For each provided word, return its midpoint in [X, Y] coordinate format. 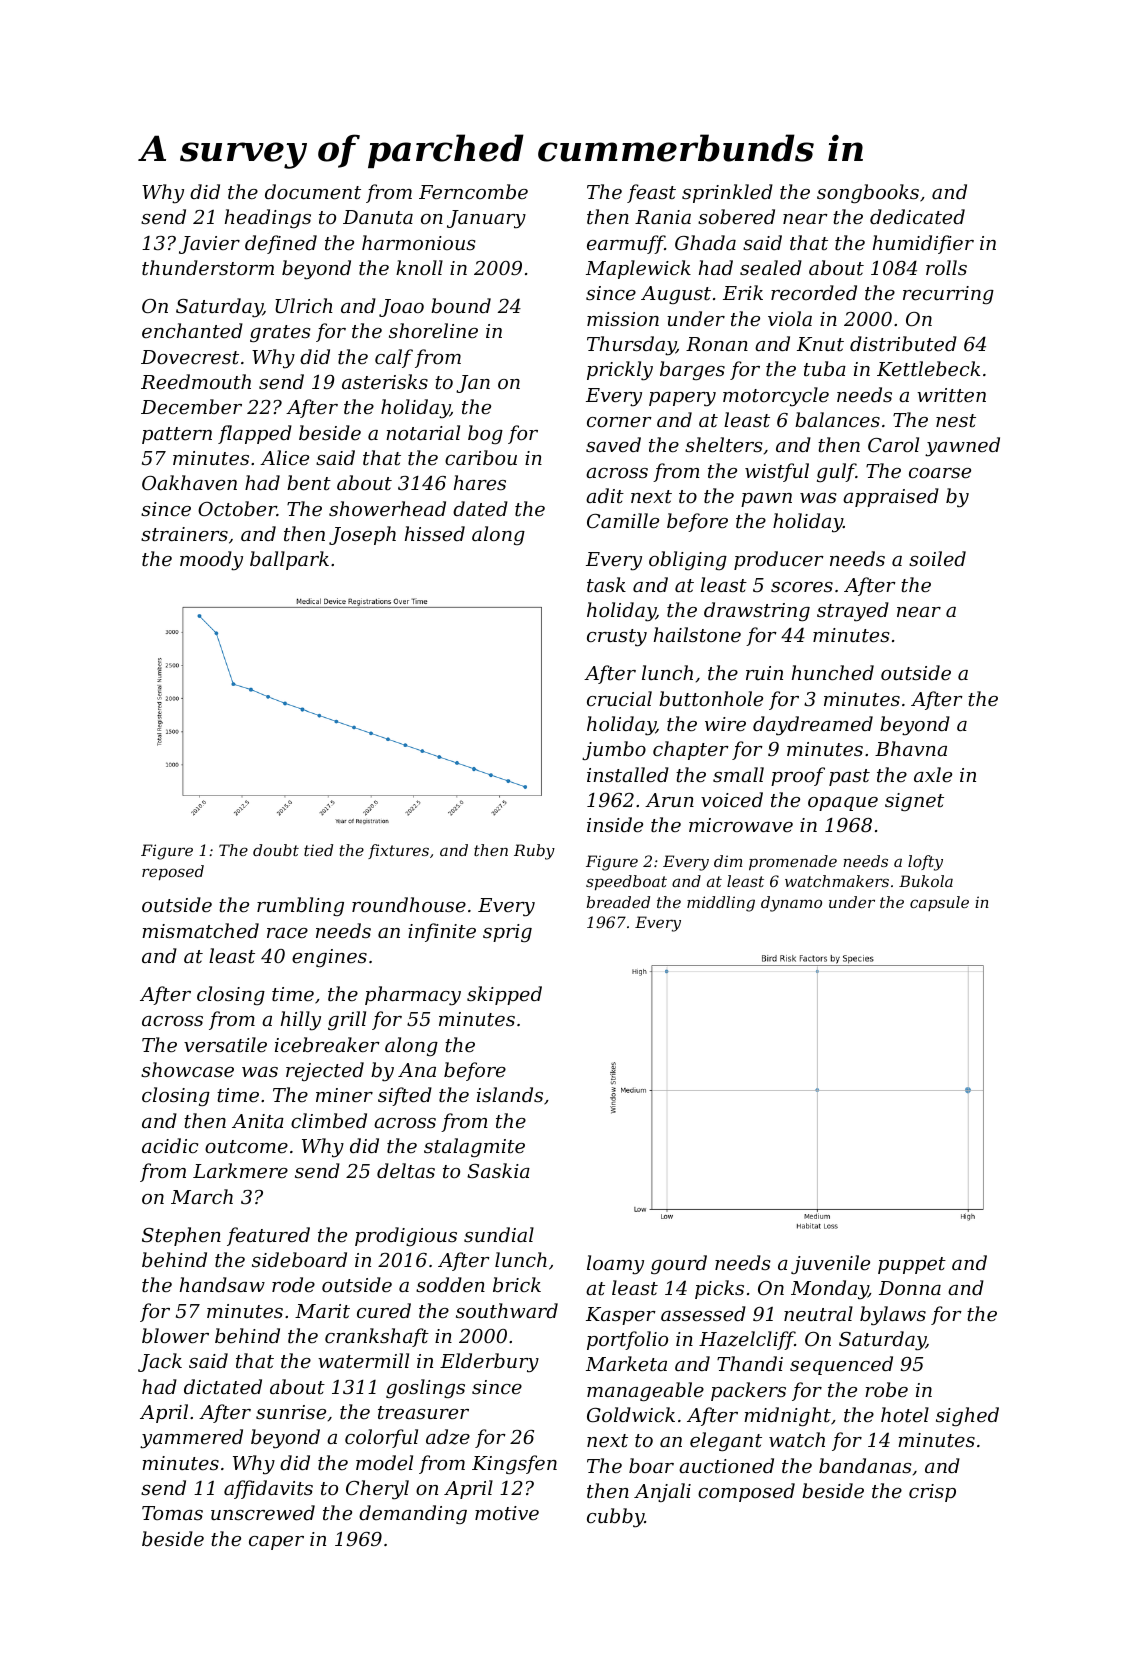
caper [276, 1543]
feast [651, 193]
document [313, 191]
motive [507, 1513]
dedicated [917, 216]
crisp [932, 1493]
